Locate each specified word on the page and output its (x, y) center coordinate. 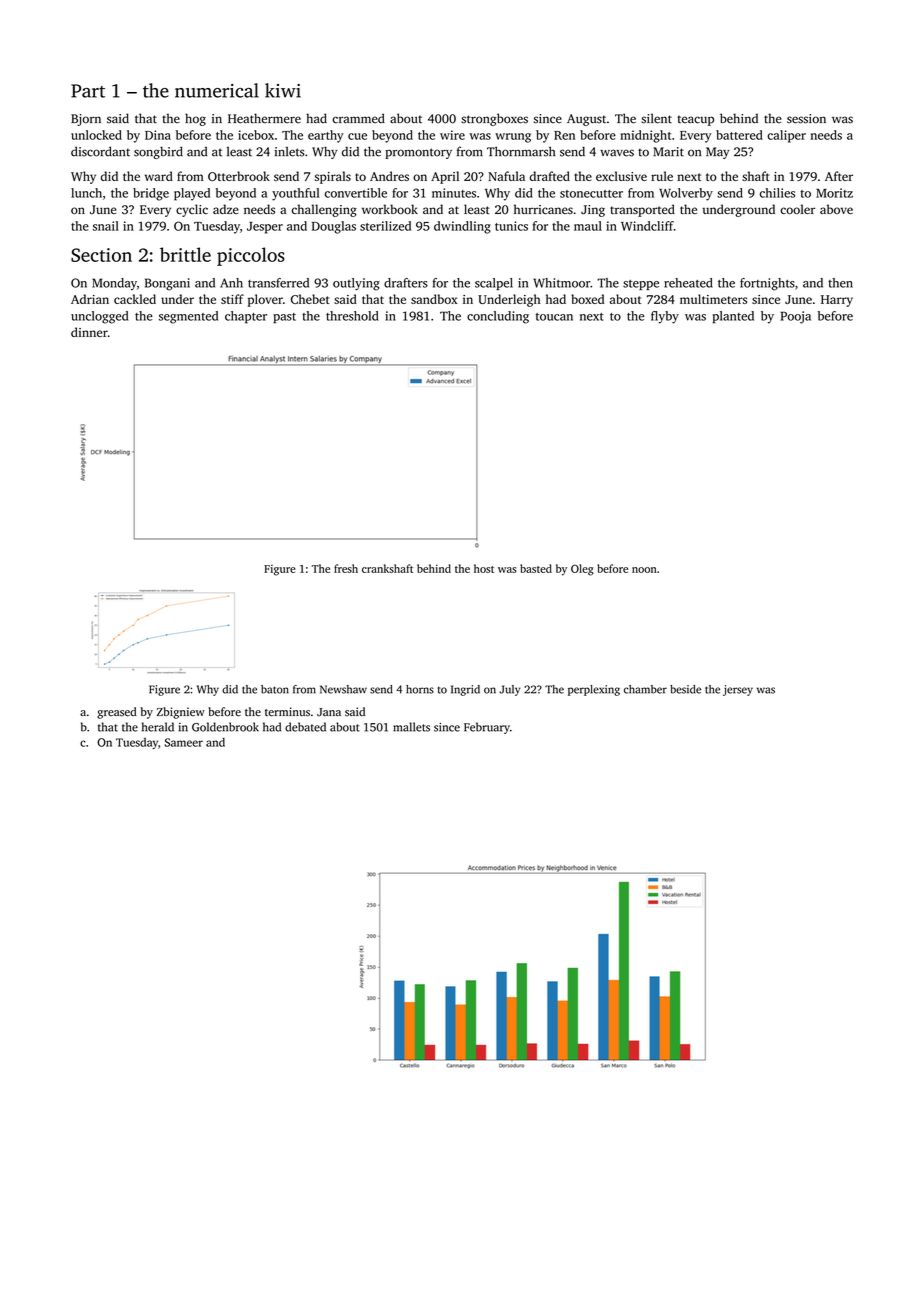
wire (452, 135)
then (840, 283)
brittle (185, 254)
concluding (498, 317)
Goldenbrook (225, 727)
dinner (89, 332)
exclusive (621, 176)
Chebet (310, 299)
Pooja (796, 317)
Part (88, 91)
